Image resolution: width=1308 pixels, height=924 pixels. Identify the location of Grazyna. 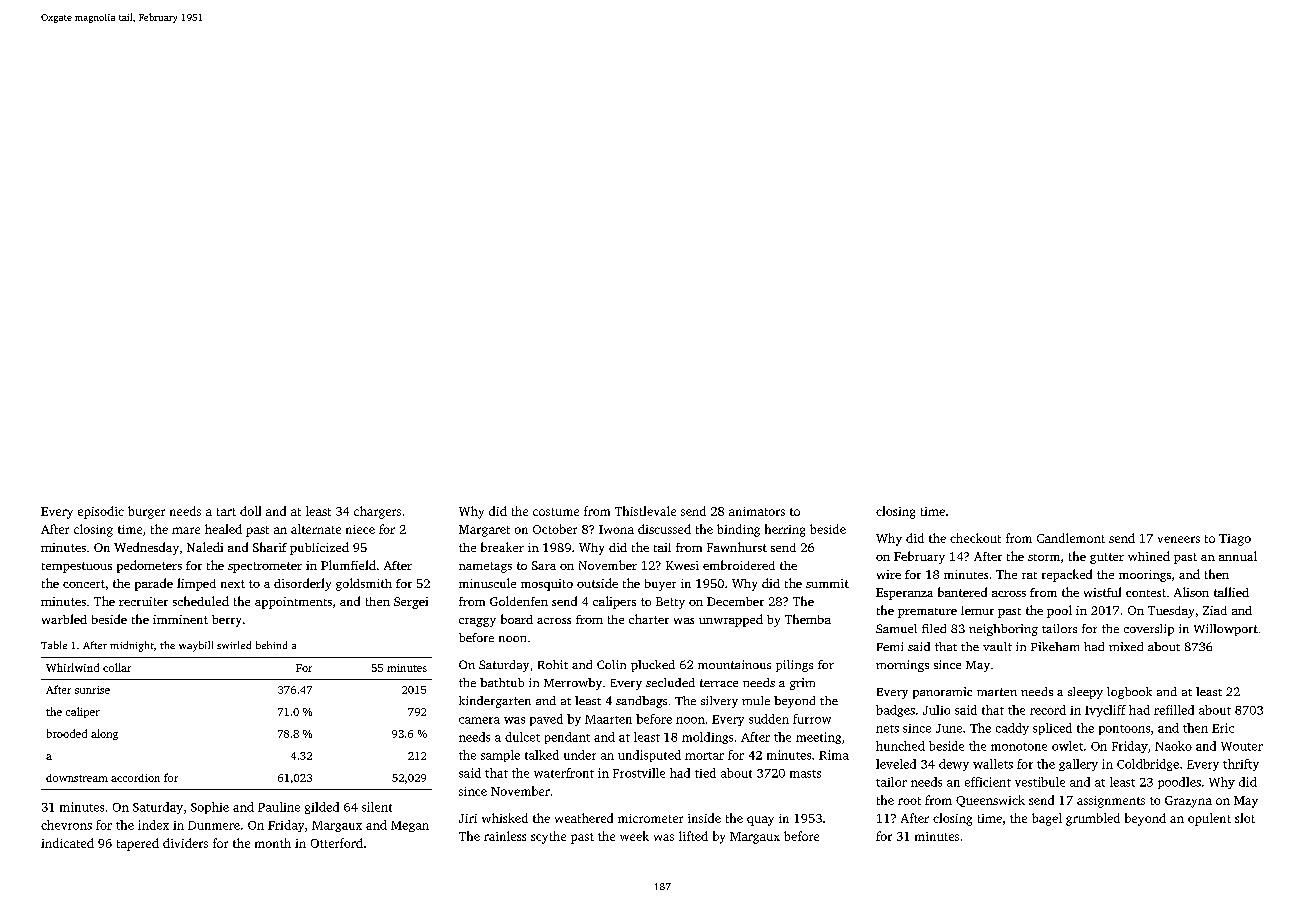
(1188, 802).
